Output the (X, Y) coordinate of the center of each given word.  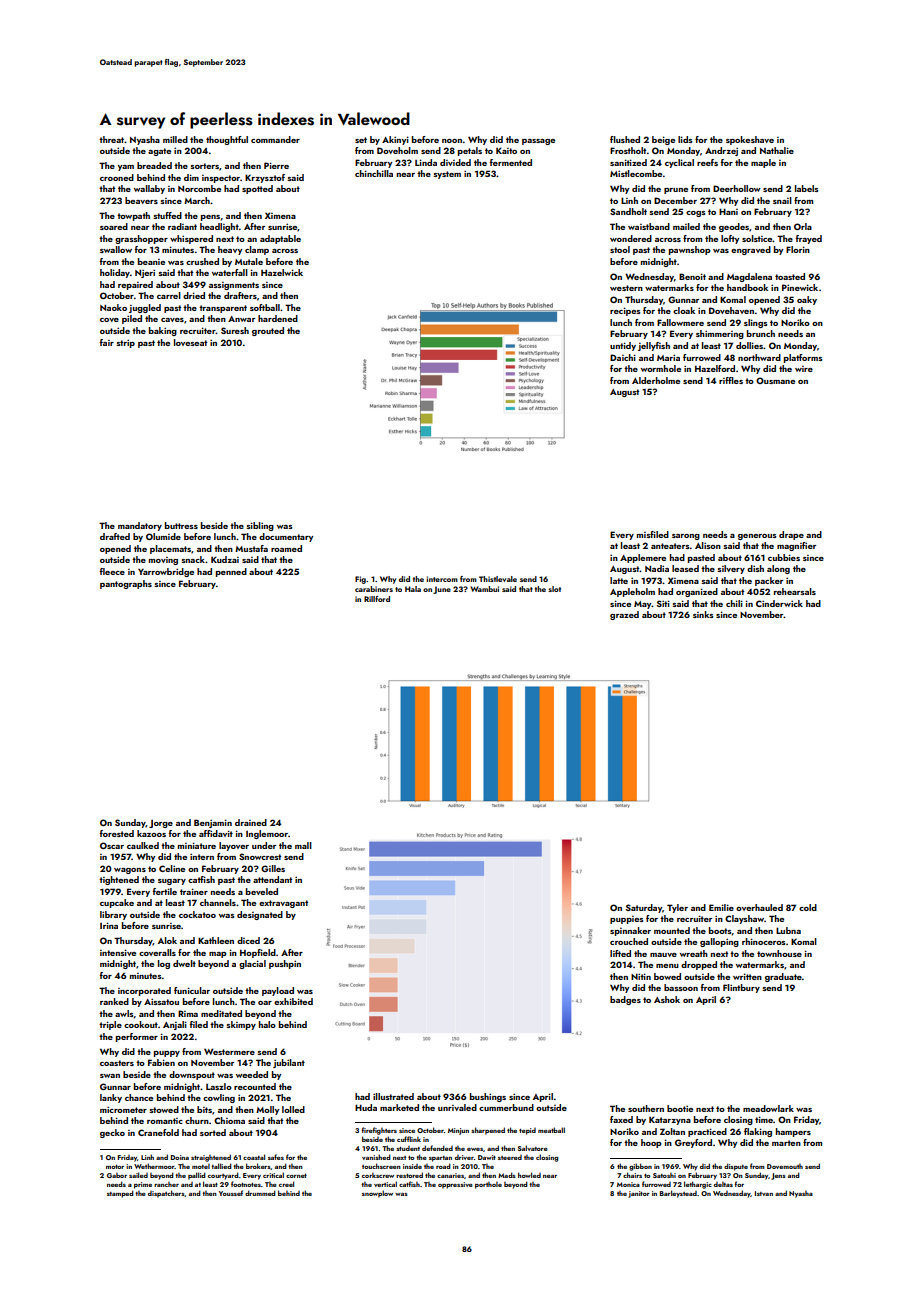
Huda (366, 1107)
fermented (510, 162)
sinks (703, 614)
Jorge (161, 824)
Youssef (231, 1193)
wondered (631, 238)
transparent (223, 309)
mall (303, 845)
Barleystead (678, 1194)
